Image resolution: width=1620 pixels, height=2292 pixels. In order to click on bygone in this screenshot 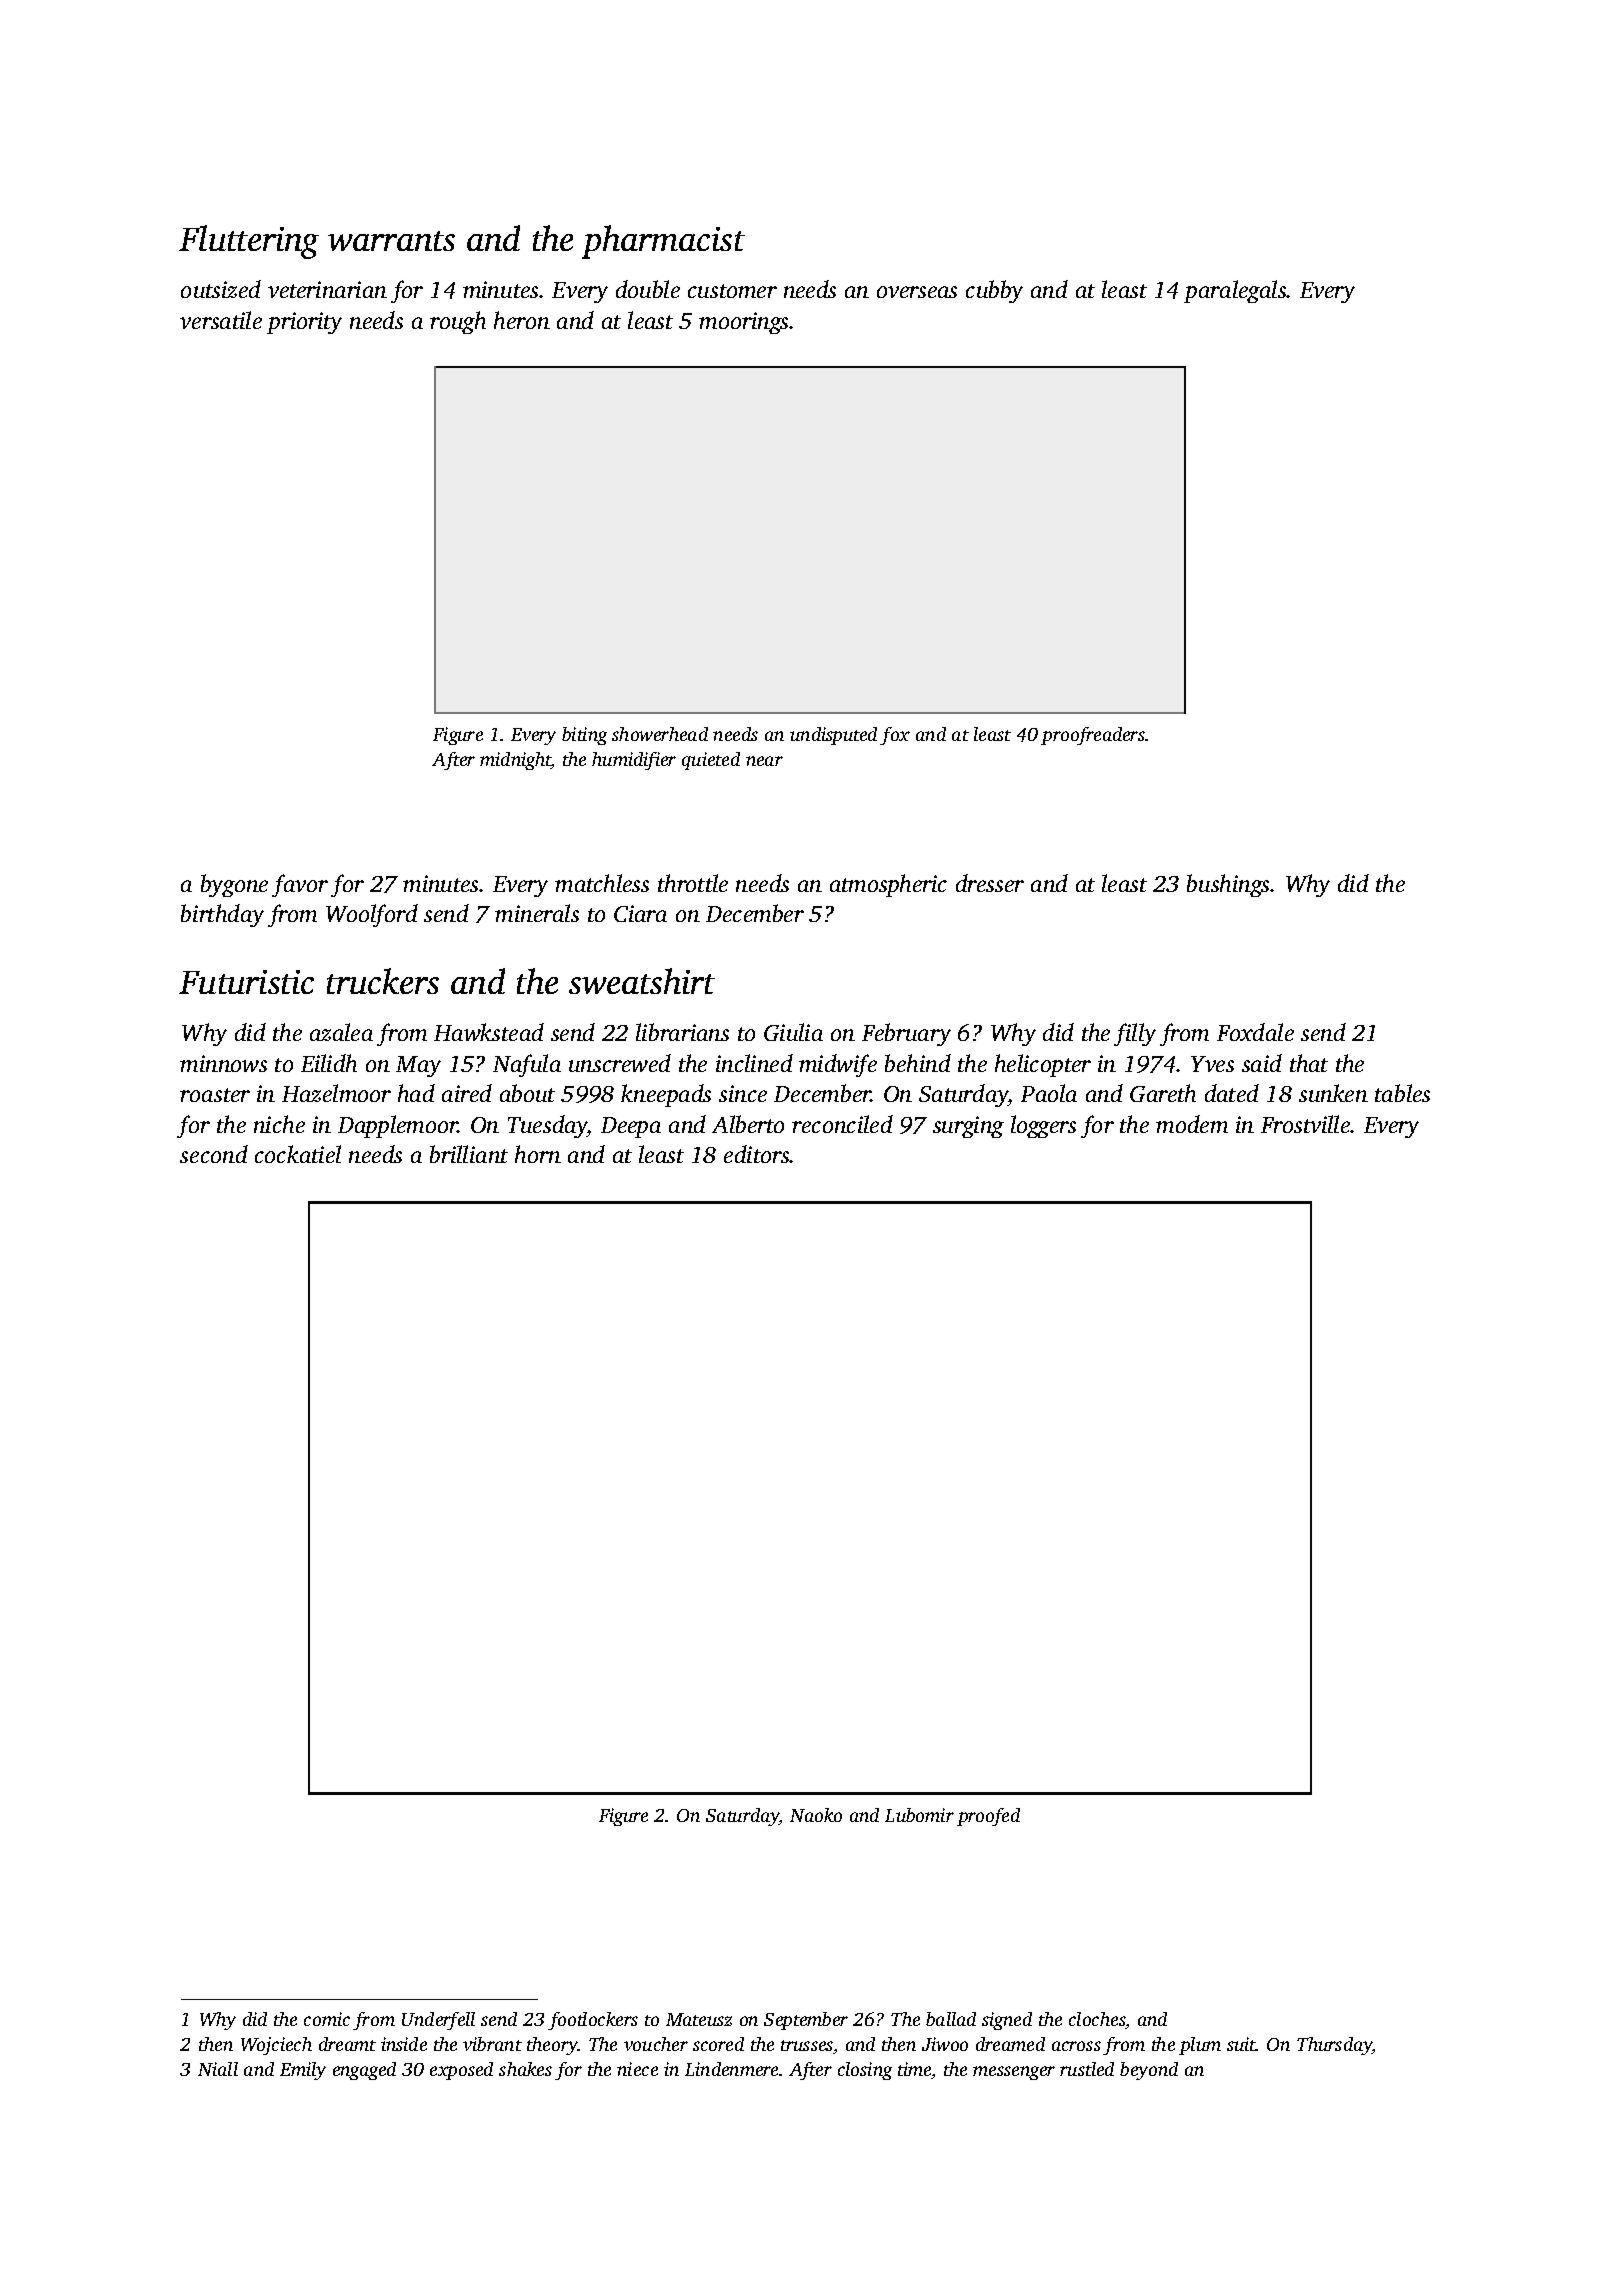, I will do `click(234, 885)`.
